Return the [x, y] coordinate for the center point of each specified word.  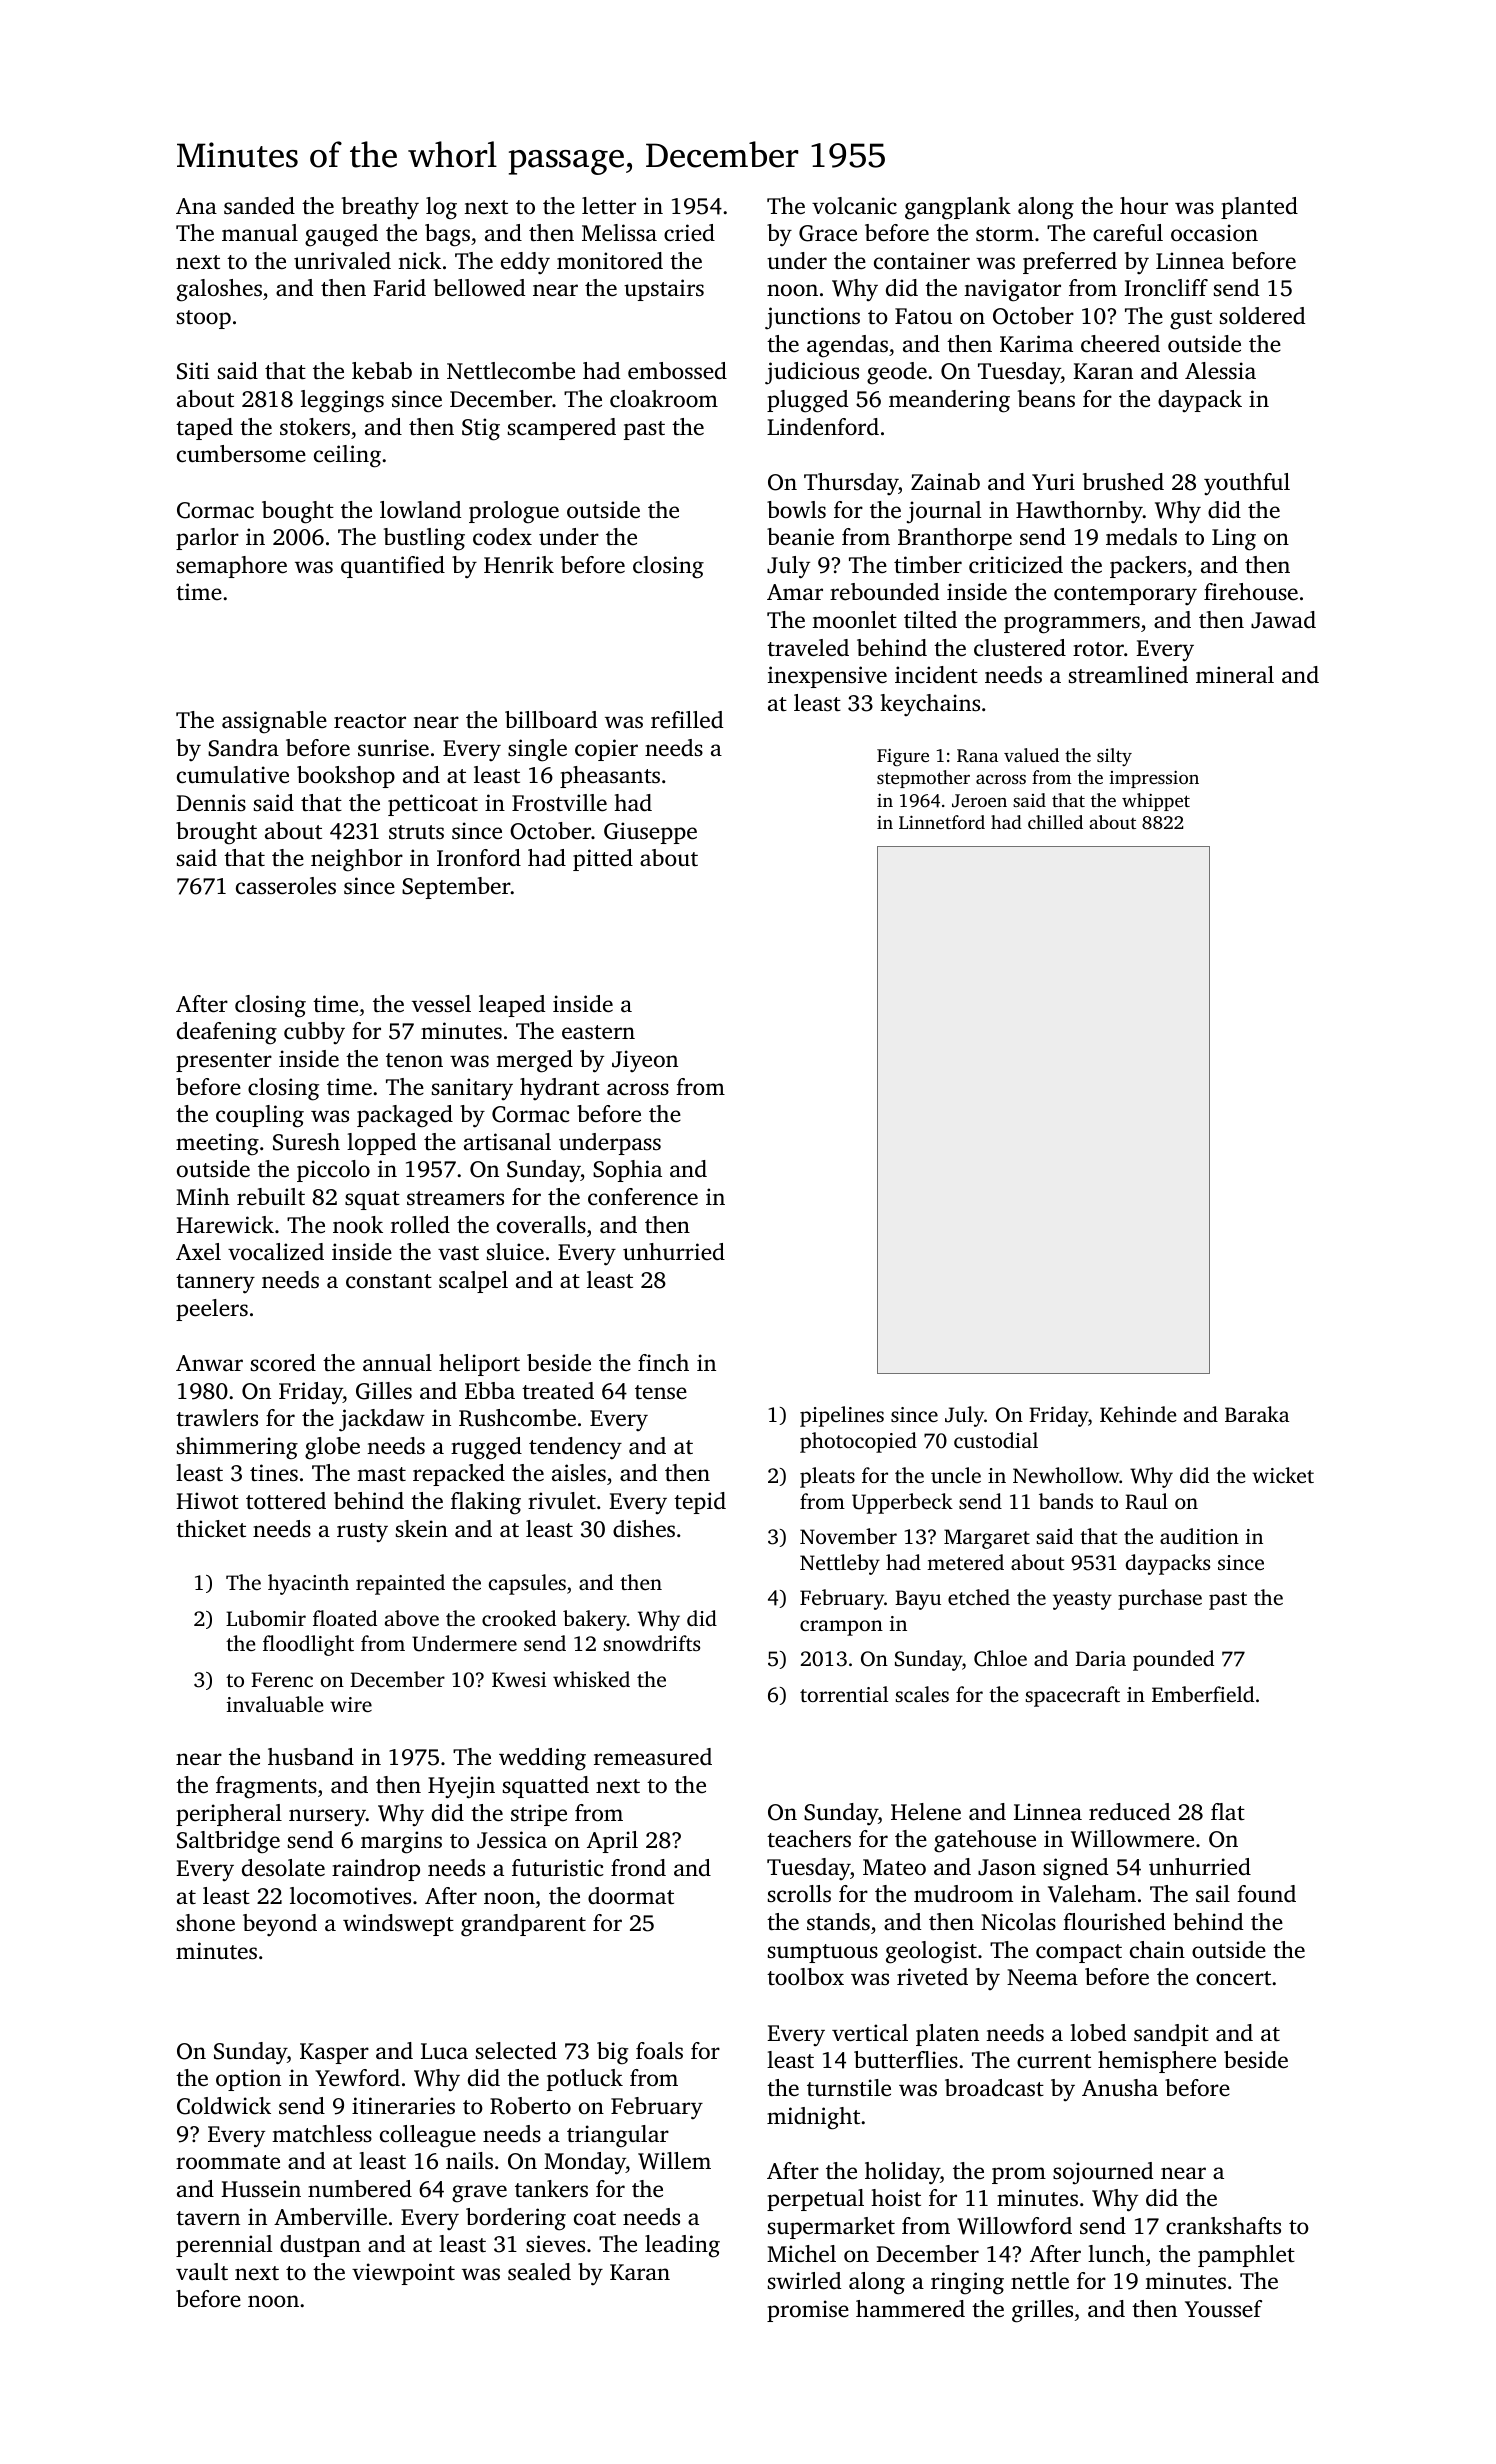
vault [202, 2272]
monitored [610, 261]
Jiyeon [645, 1061]
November [848, 1536]
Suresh [306, 1142]
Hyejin [461, 1787]
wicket [1283, 1475]
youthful [1247, 484]
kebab [382, 370]
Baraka [1257, 1414]
